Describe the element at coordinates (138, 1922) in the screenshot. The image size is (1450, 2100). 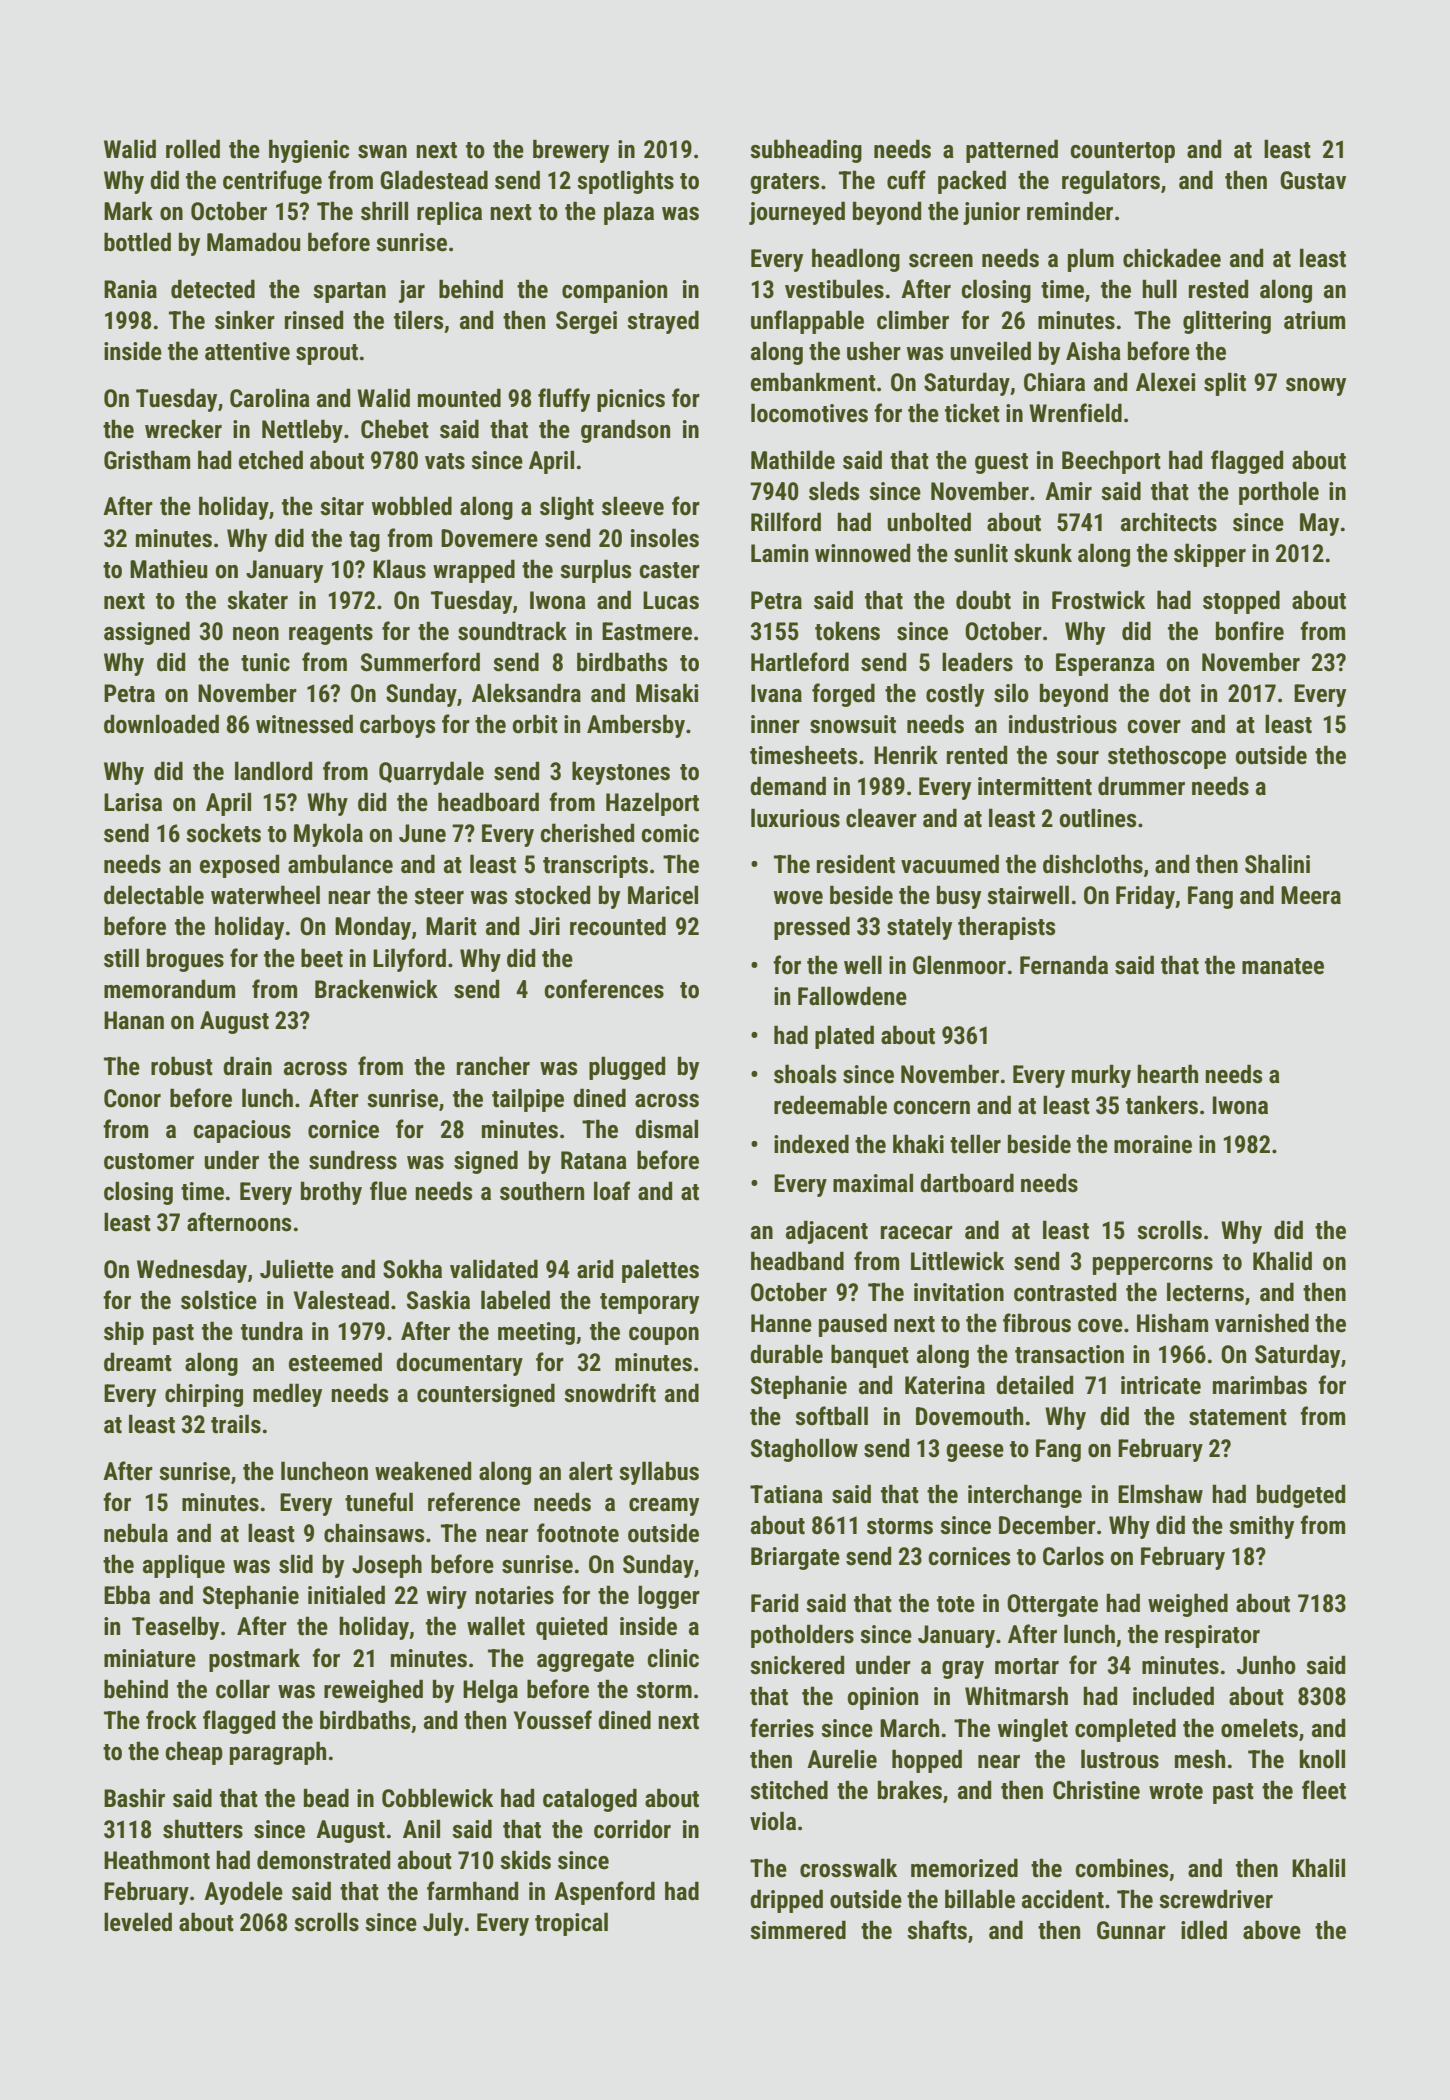
I see `leveled` at that location.
